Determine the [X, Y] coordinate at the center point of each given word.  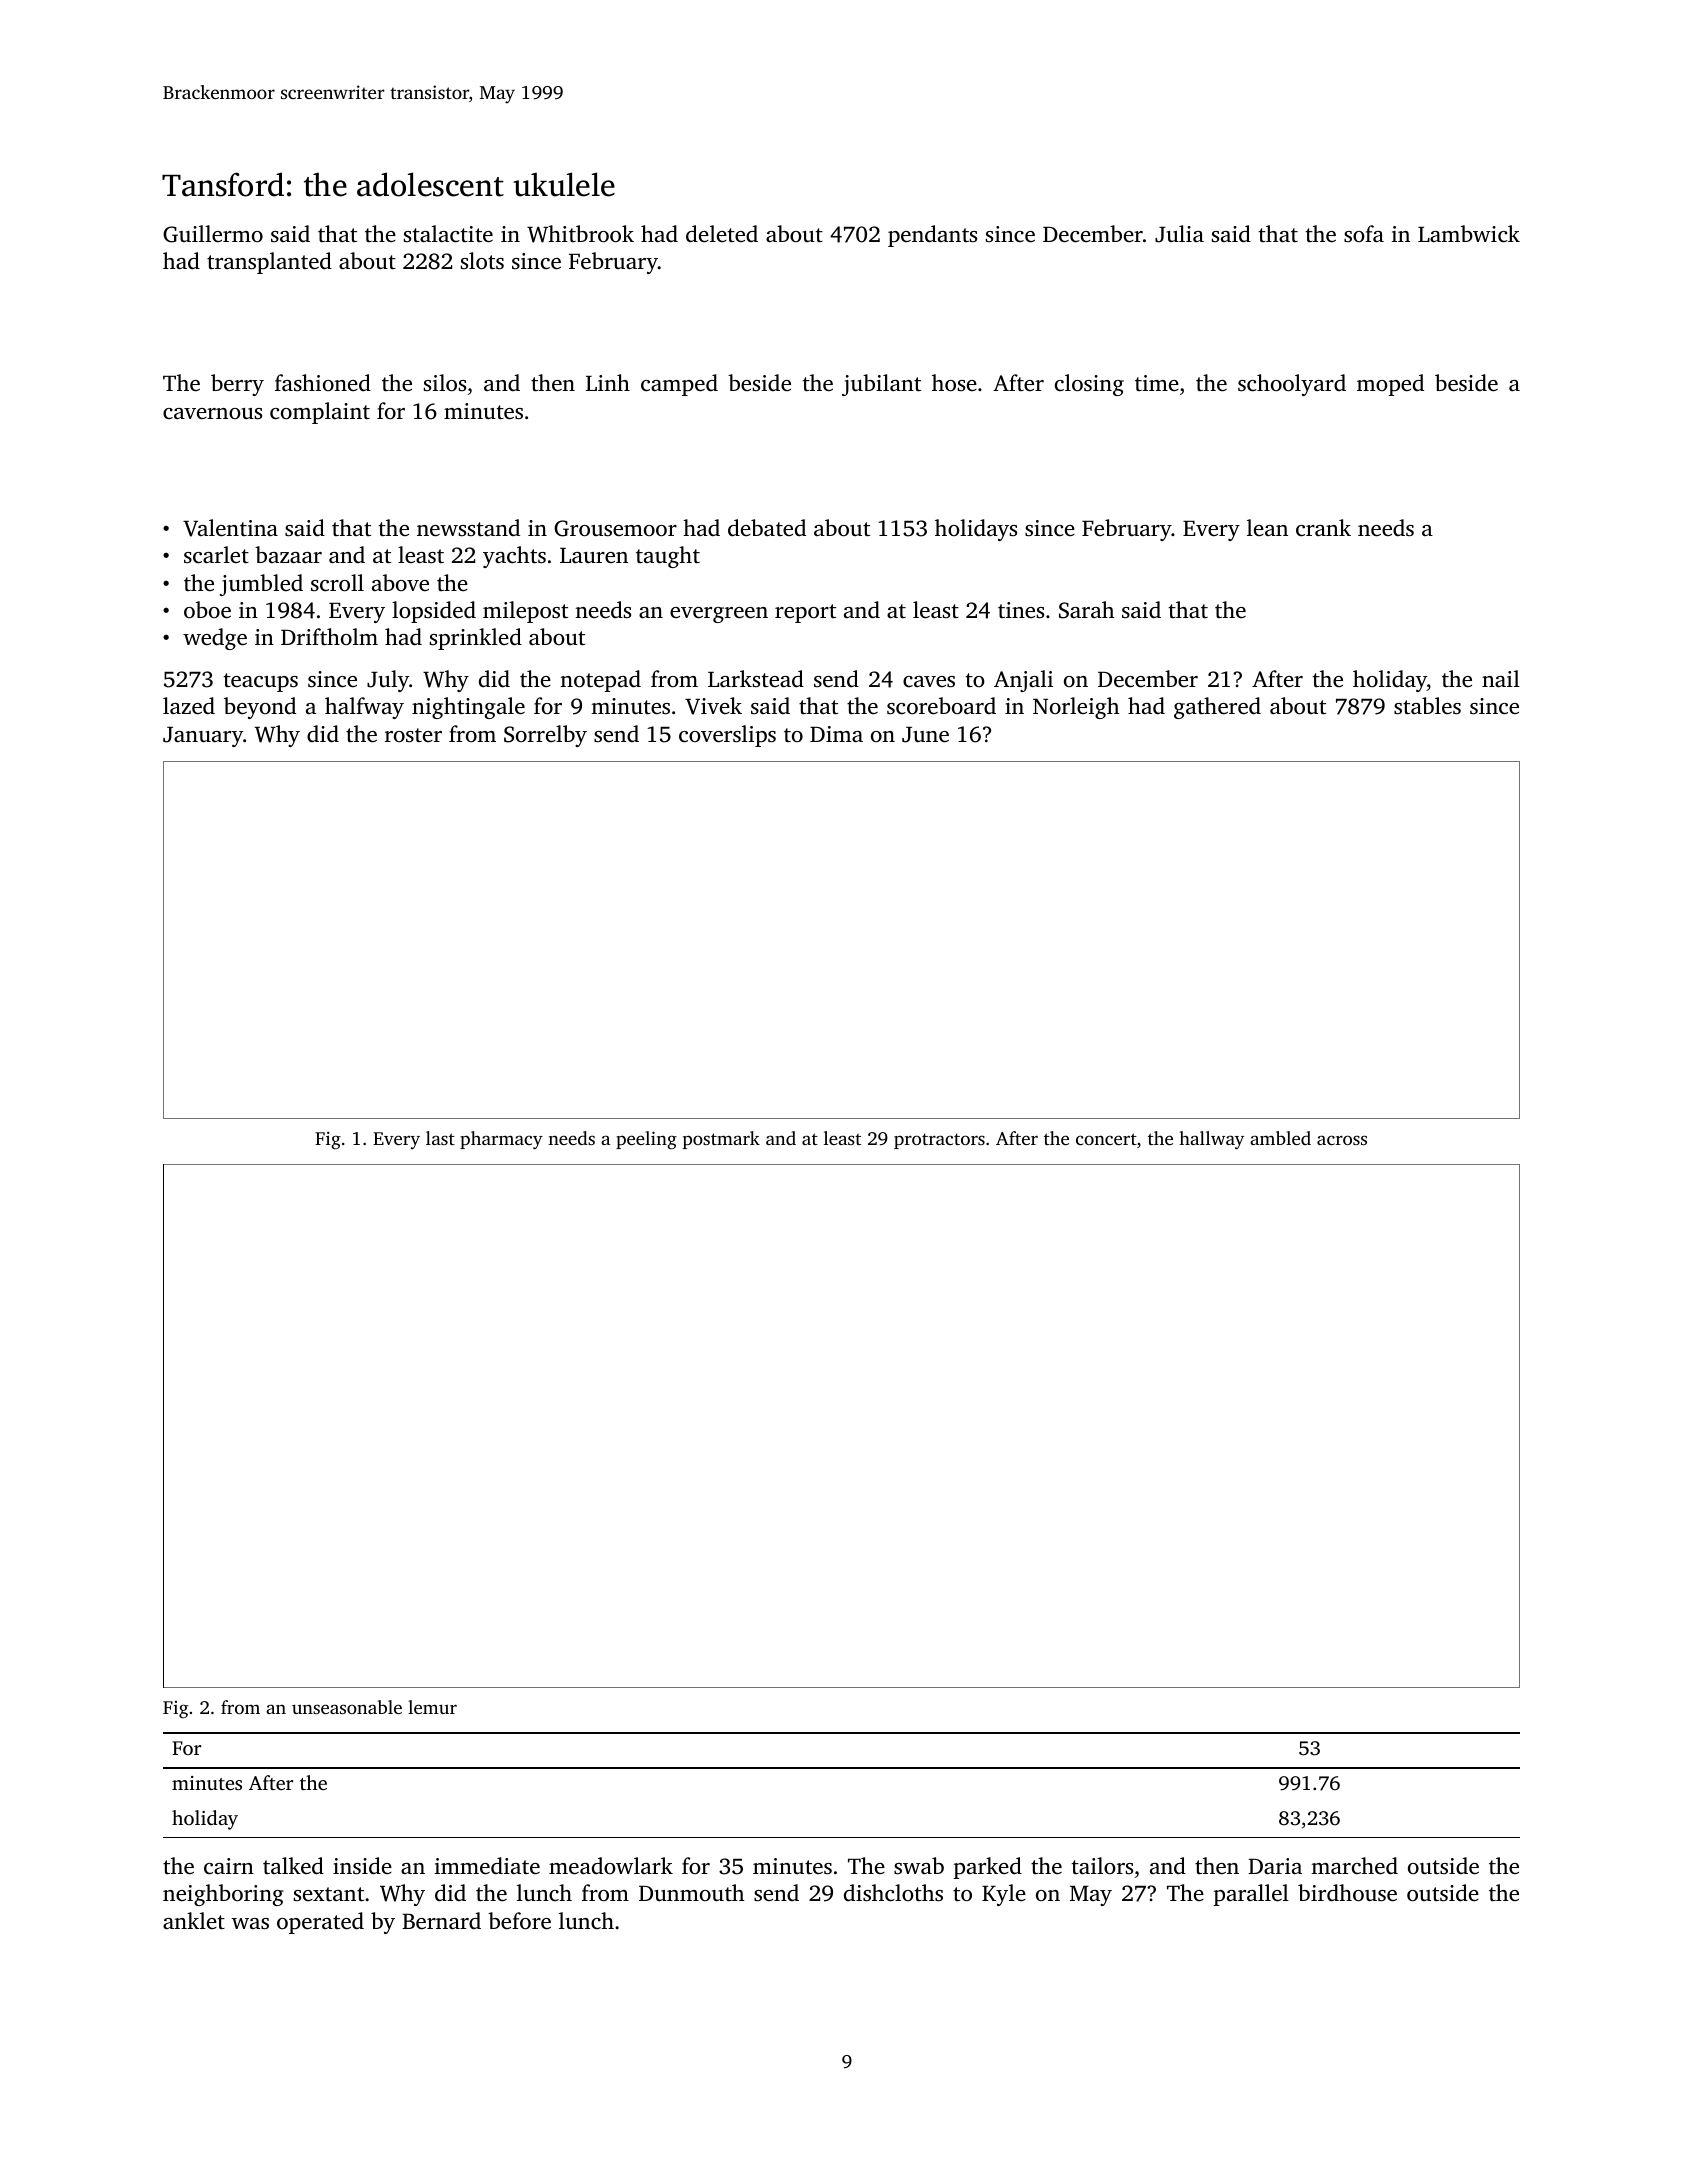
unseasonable [347, 1707]
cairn [229, 1866]
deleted [722, 234]
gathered [1217, 708]
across [1342, 1140]
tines [1021, 610]
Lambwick [1469, 234]
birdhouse [1347, 1893]
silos [445, 382]
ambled [1280, 1138]
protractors [939, 1141]
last [440, 1138]
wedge [215, 639]
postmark [721, 1140]
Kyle [1004, 1895]
